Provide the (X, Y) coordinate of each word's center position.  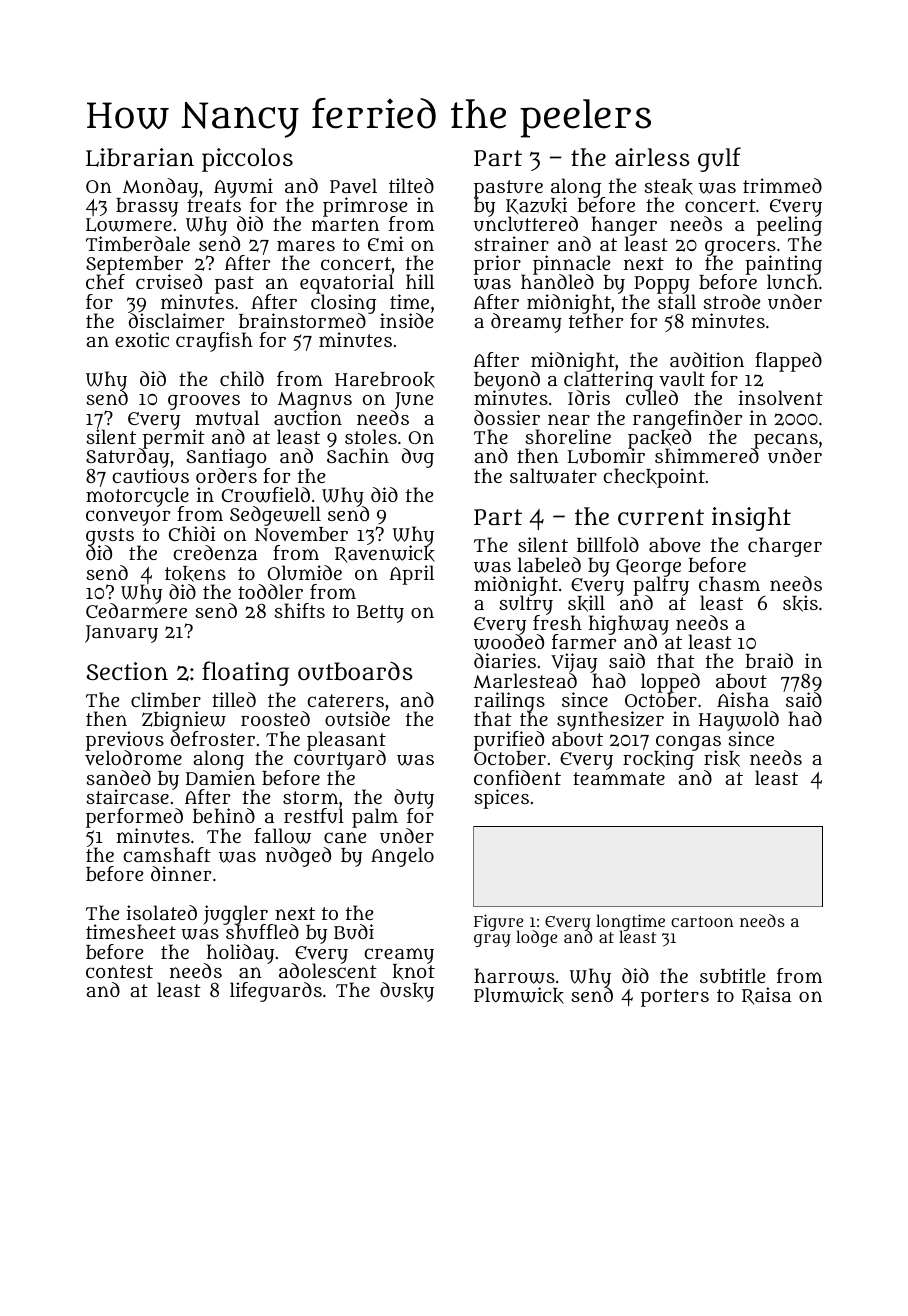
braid (769, 660)
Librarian (140, 157)
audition (707, 360)
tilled (234, 699)
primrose (365, 207)
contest (119, 971)
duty (414, 799)
